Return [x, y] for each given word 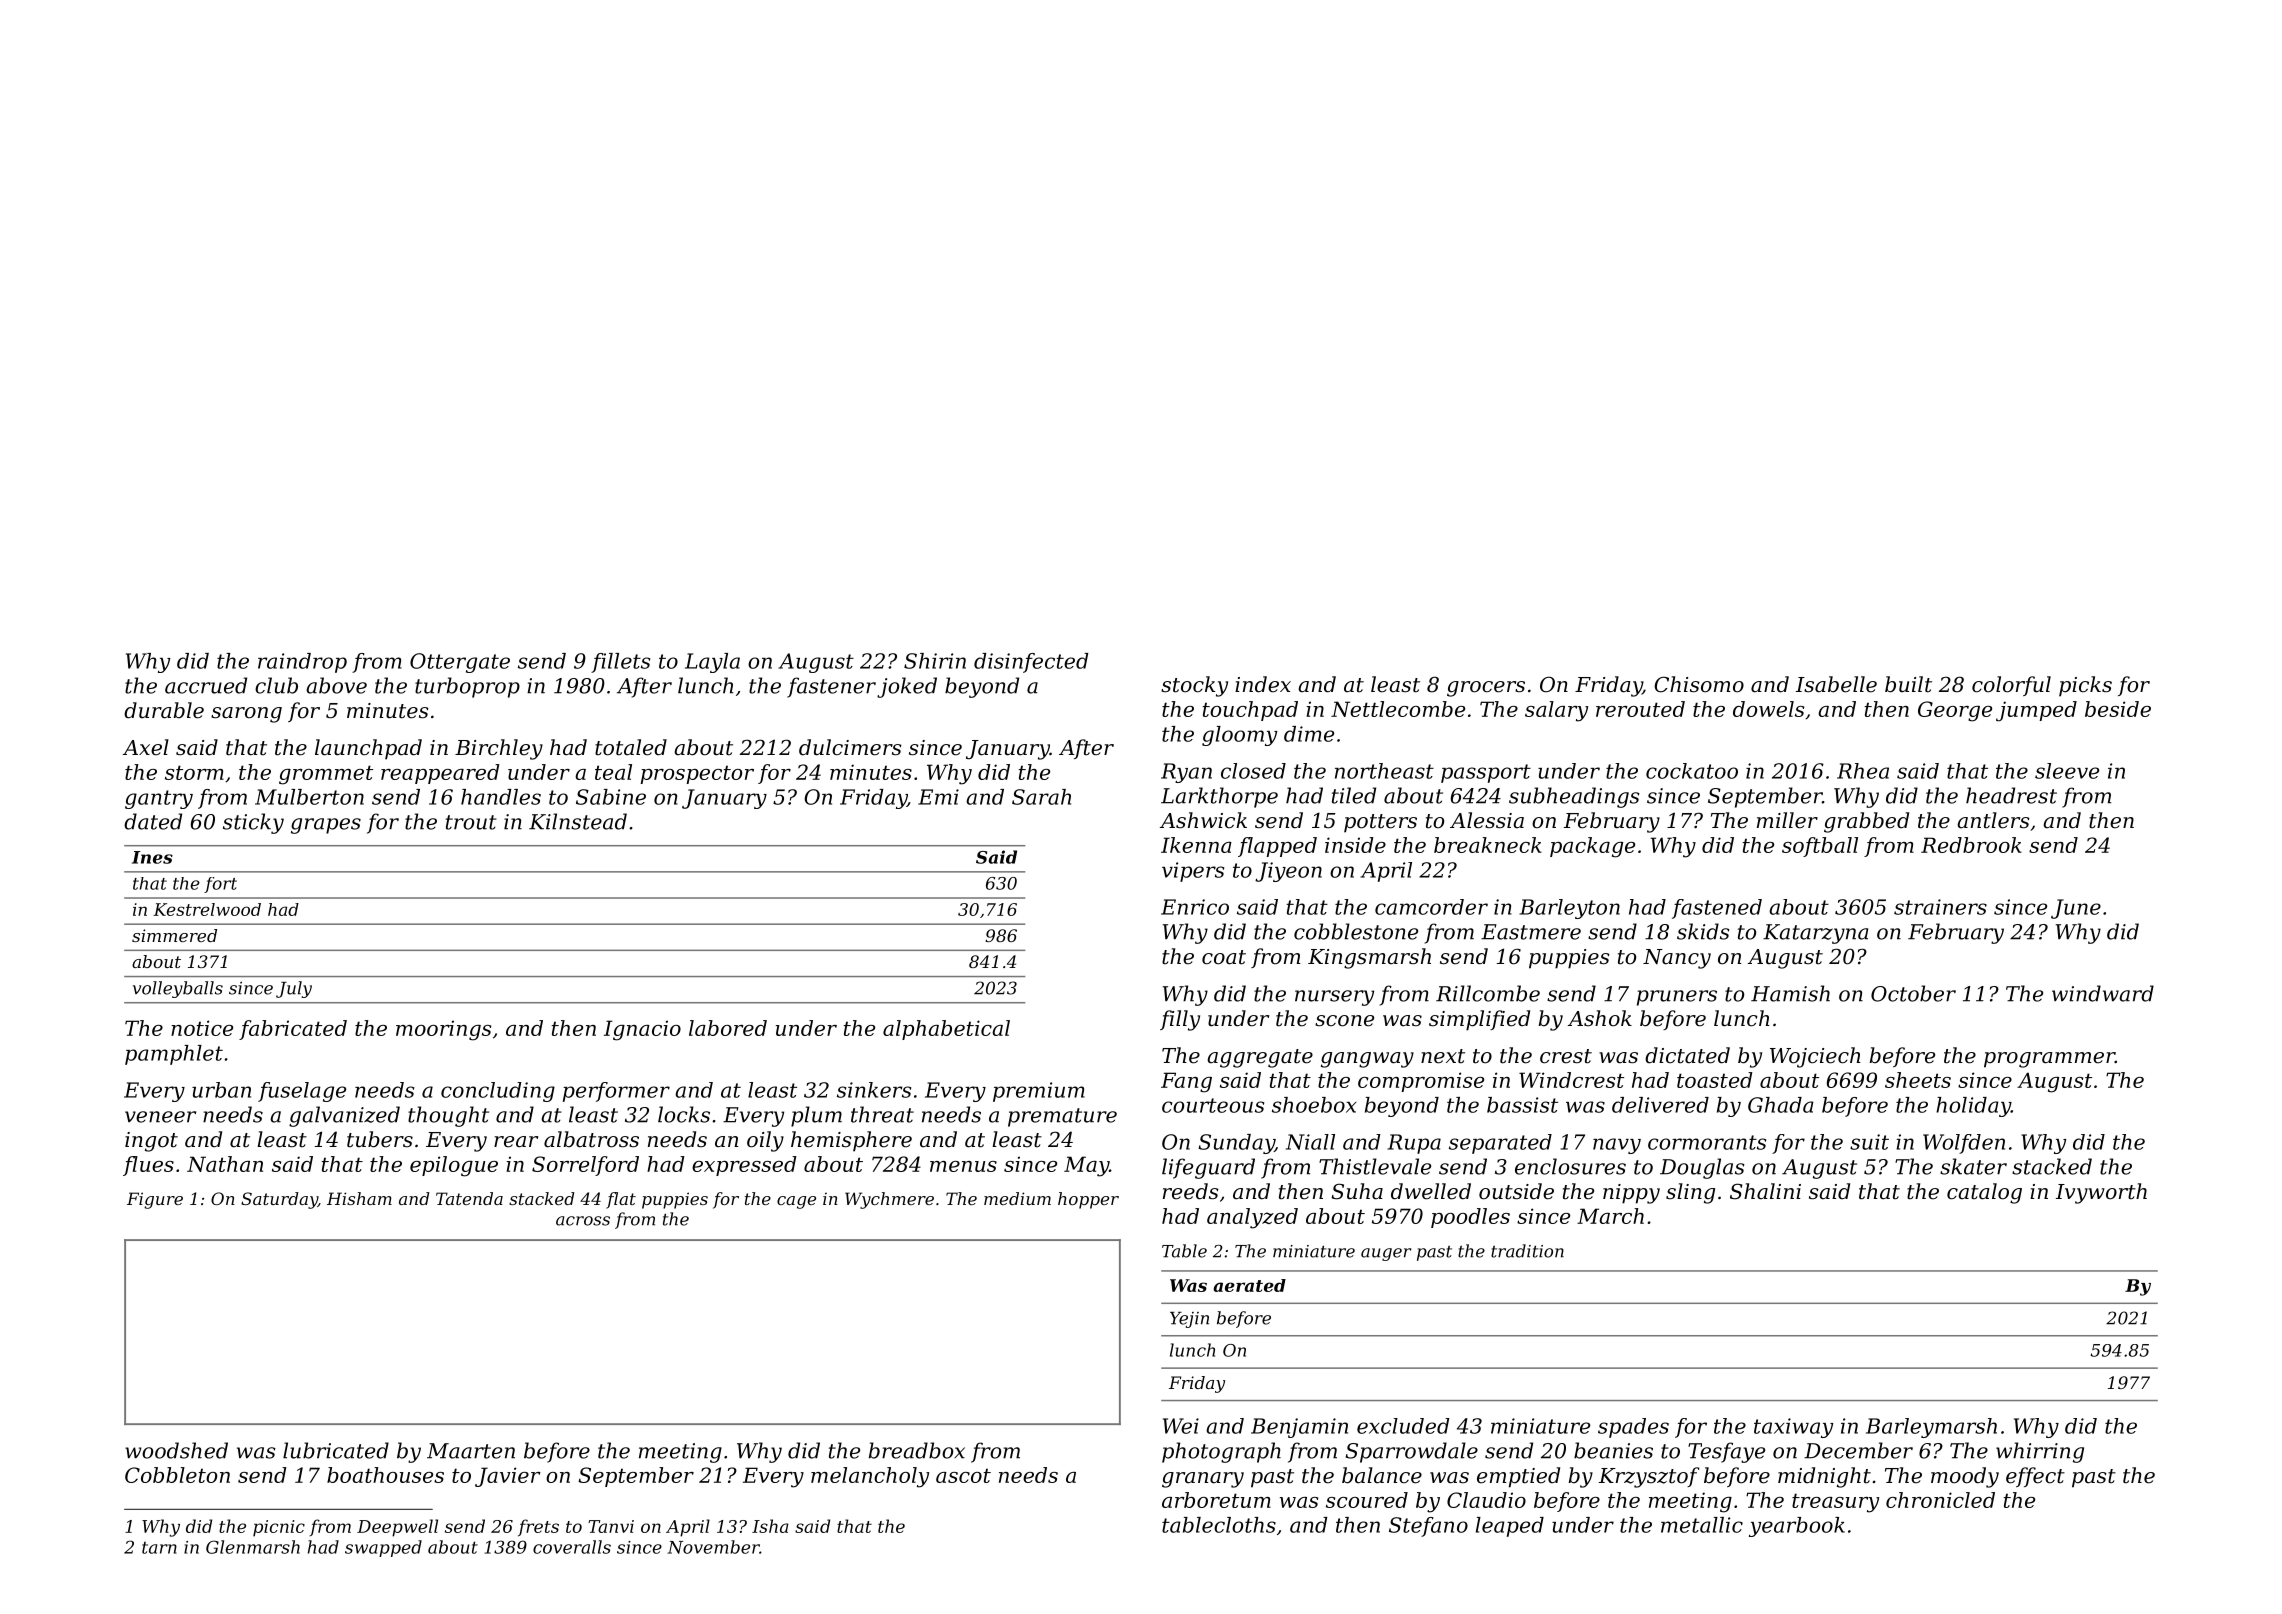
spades [1633, 1428]
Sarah [1041, 797]
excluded [1403, 1426]
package [1592, 847]
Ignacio [642, 1030]
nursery [1334, 998]
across [583, 1221]
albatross [591, 1139]
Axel [146, 747]
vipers [1193, 872]
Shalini [1765, 1191]
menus [963, 1166]
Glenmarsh [253, 1547]
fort [220, 885]
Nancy [1677, 959]
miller [1787, 820]
